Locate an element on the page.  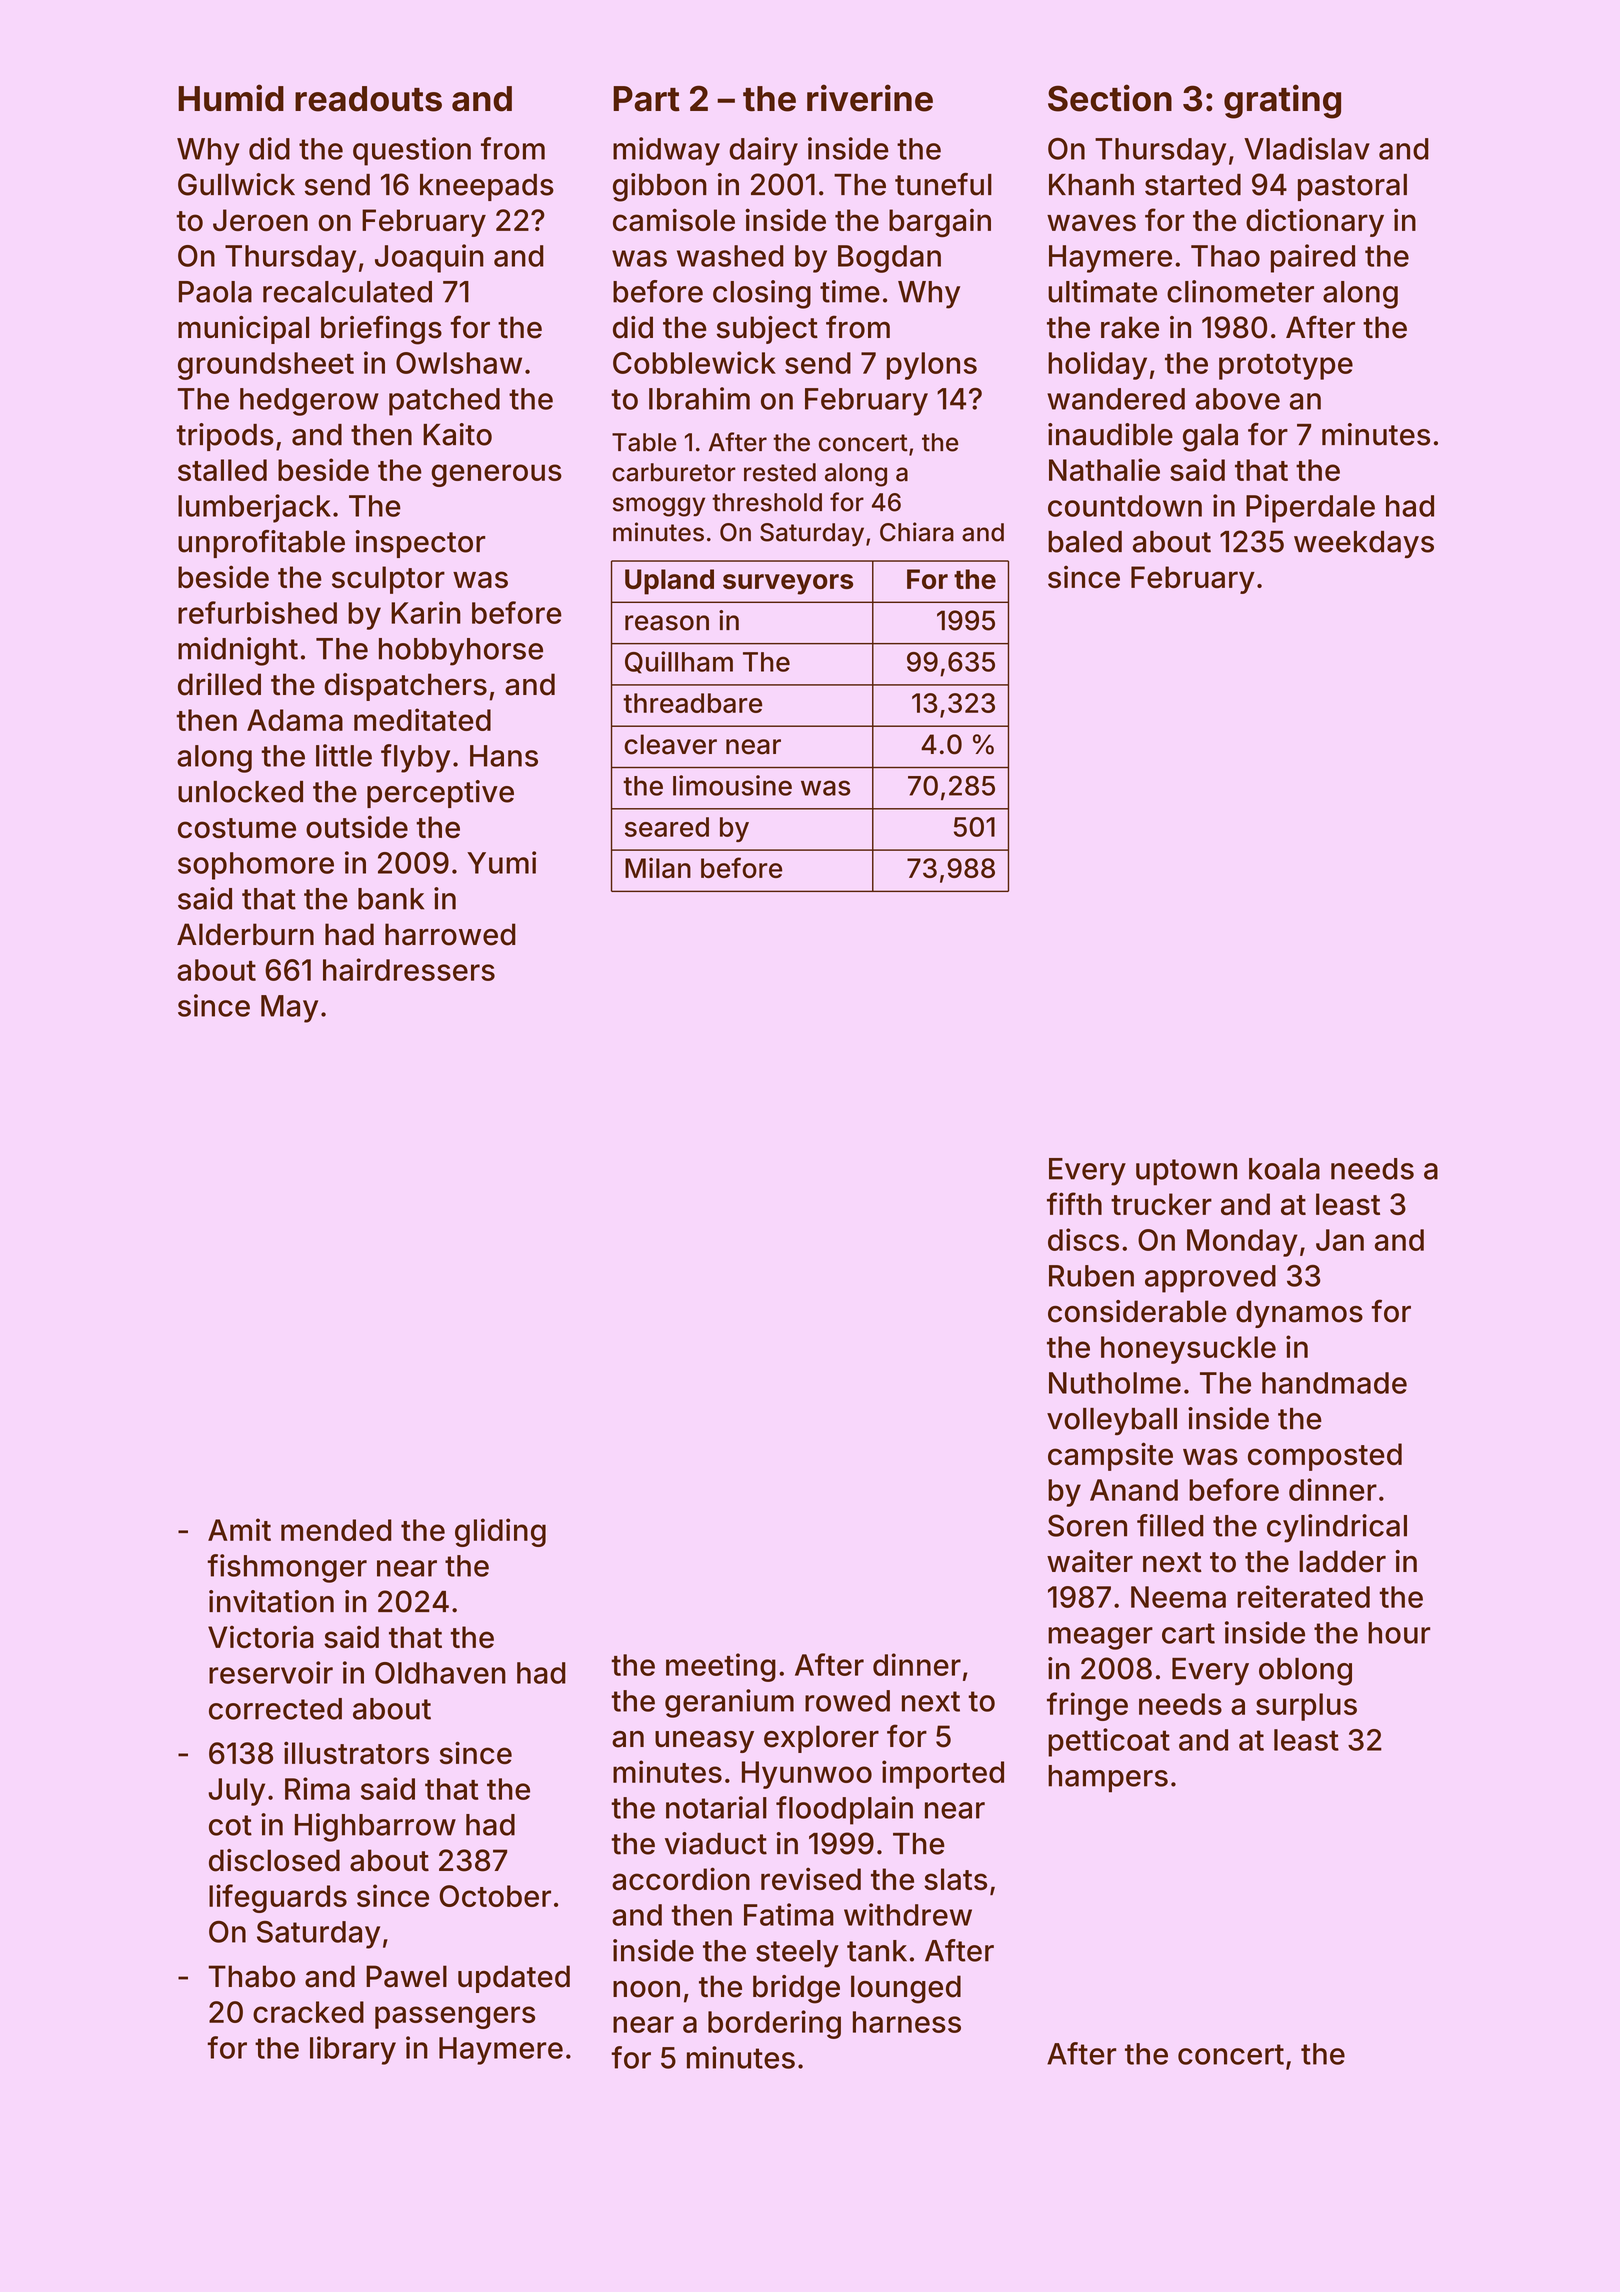
Milan is located at coordinates (658, 868).
